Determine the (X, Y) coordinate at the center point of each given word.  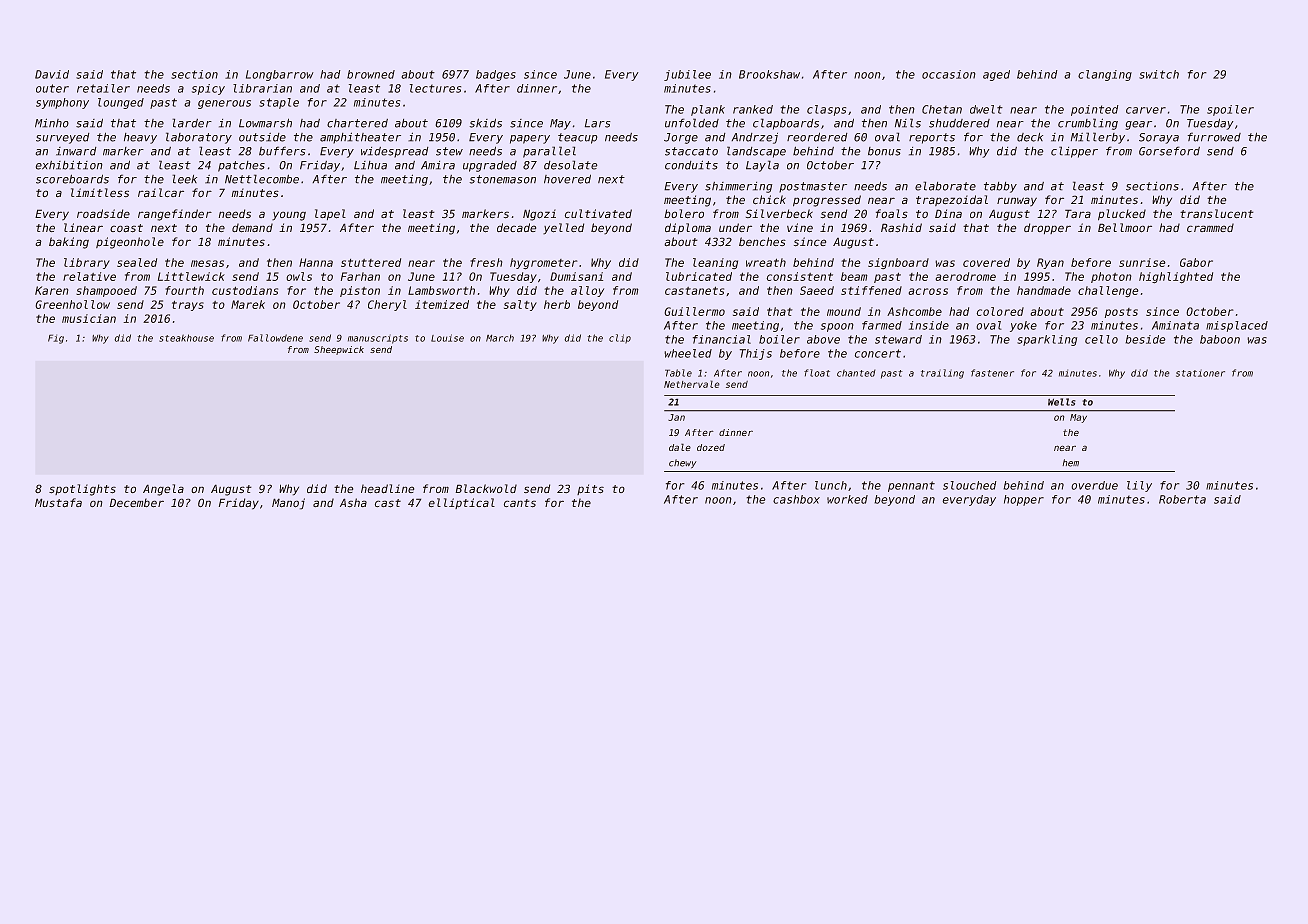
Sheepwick (339, 350)
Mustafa (58, 503)
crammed (1210, 228)
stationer (1200, 373)
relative (89, 276)
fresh (486, 262)
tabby (1000, 187)
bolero (684, 214)
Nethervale (692, 384)
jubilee (687, 75)
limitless (100, 192)
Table (678, 373)
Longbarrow (280, 75)
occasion (949, 74)
